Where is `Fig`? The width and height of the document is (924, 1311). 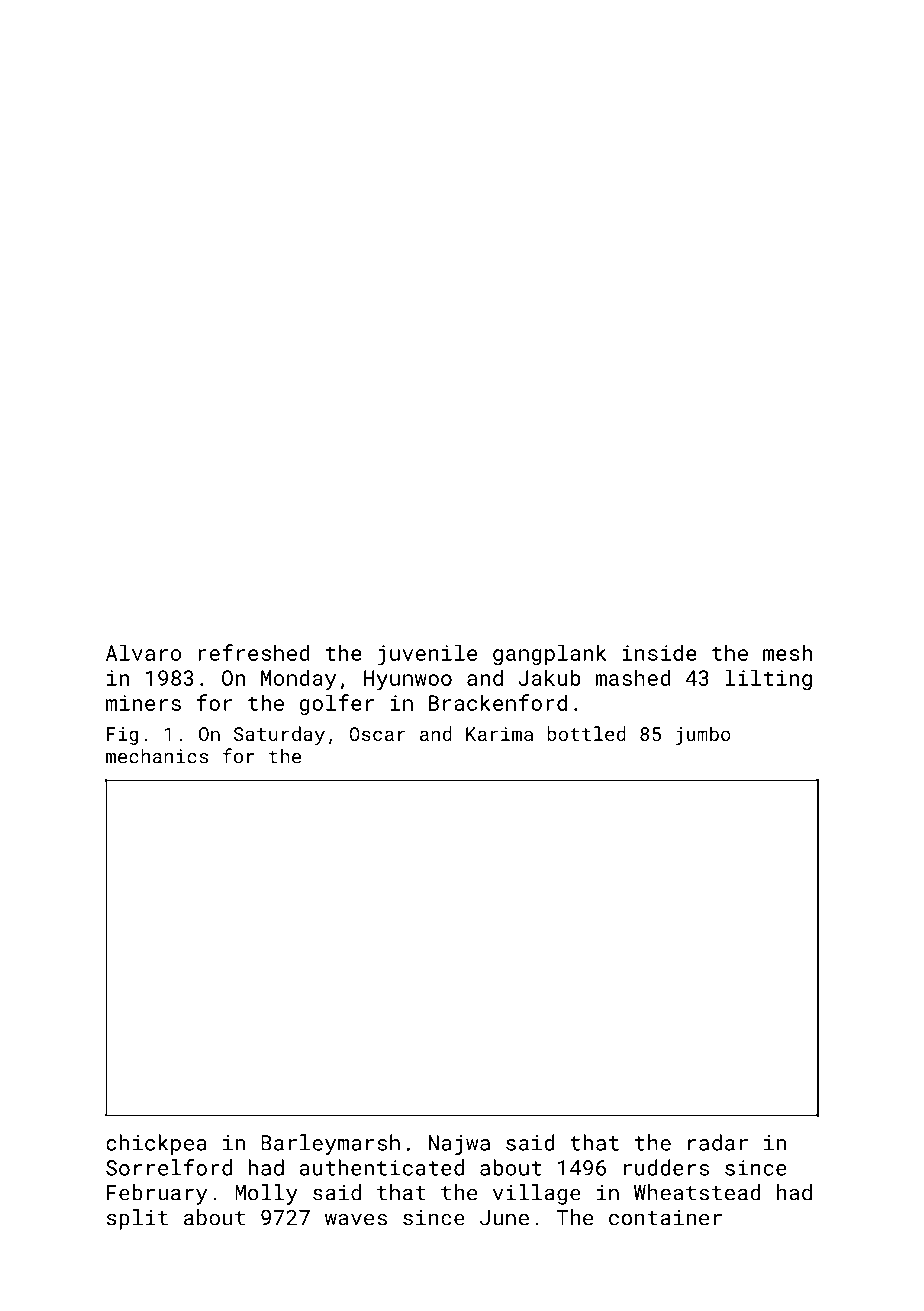 Fig is located at coordinates (122, 736).
